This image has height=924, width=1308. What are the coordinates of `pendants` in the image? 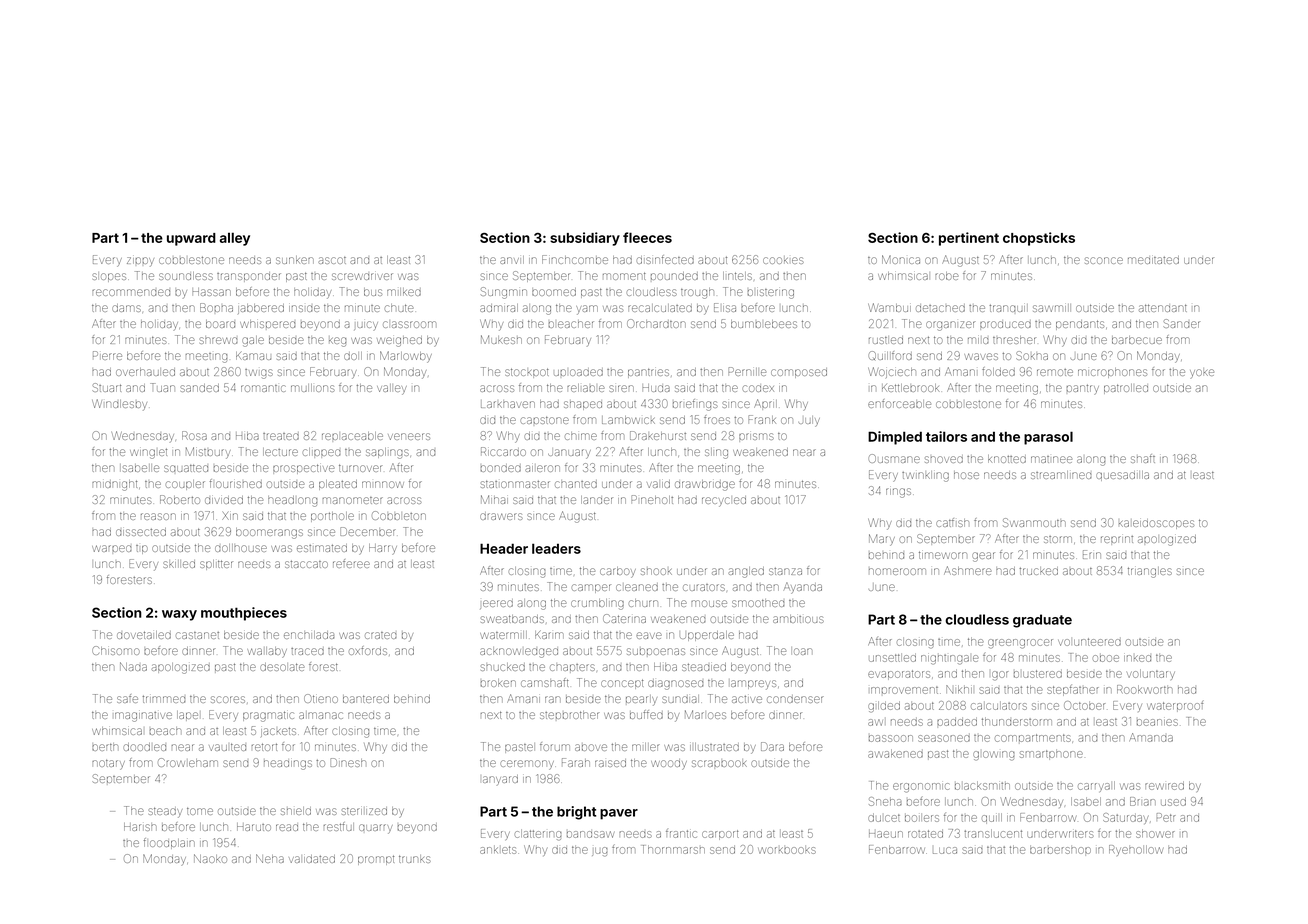 It's located at (1080, 325).
